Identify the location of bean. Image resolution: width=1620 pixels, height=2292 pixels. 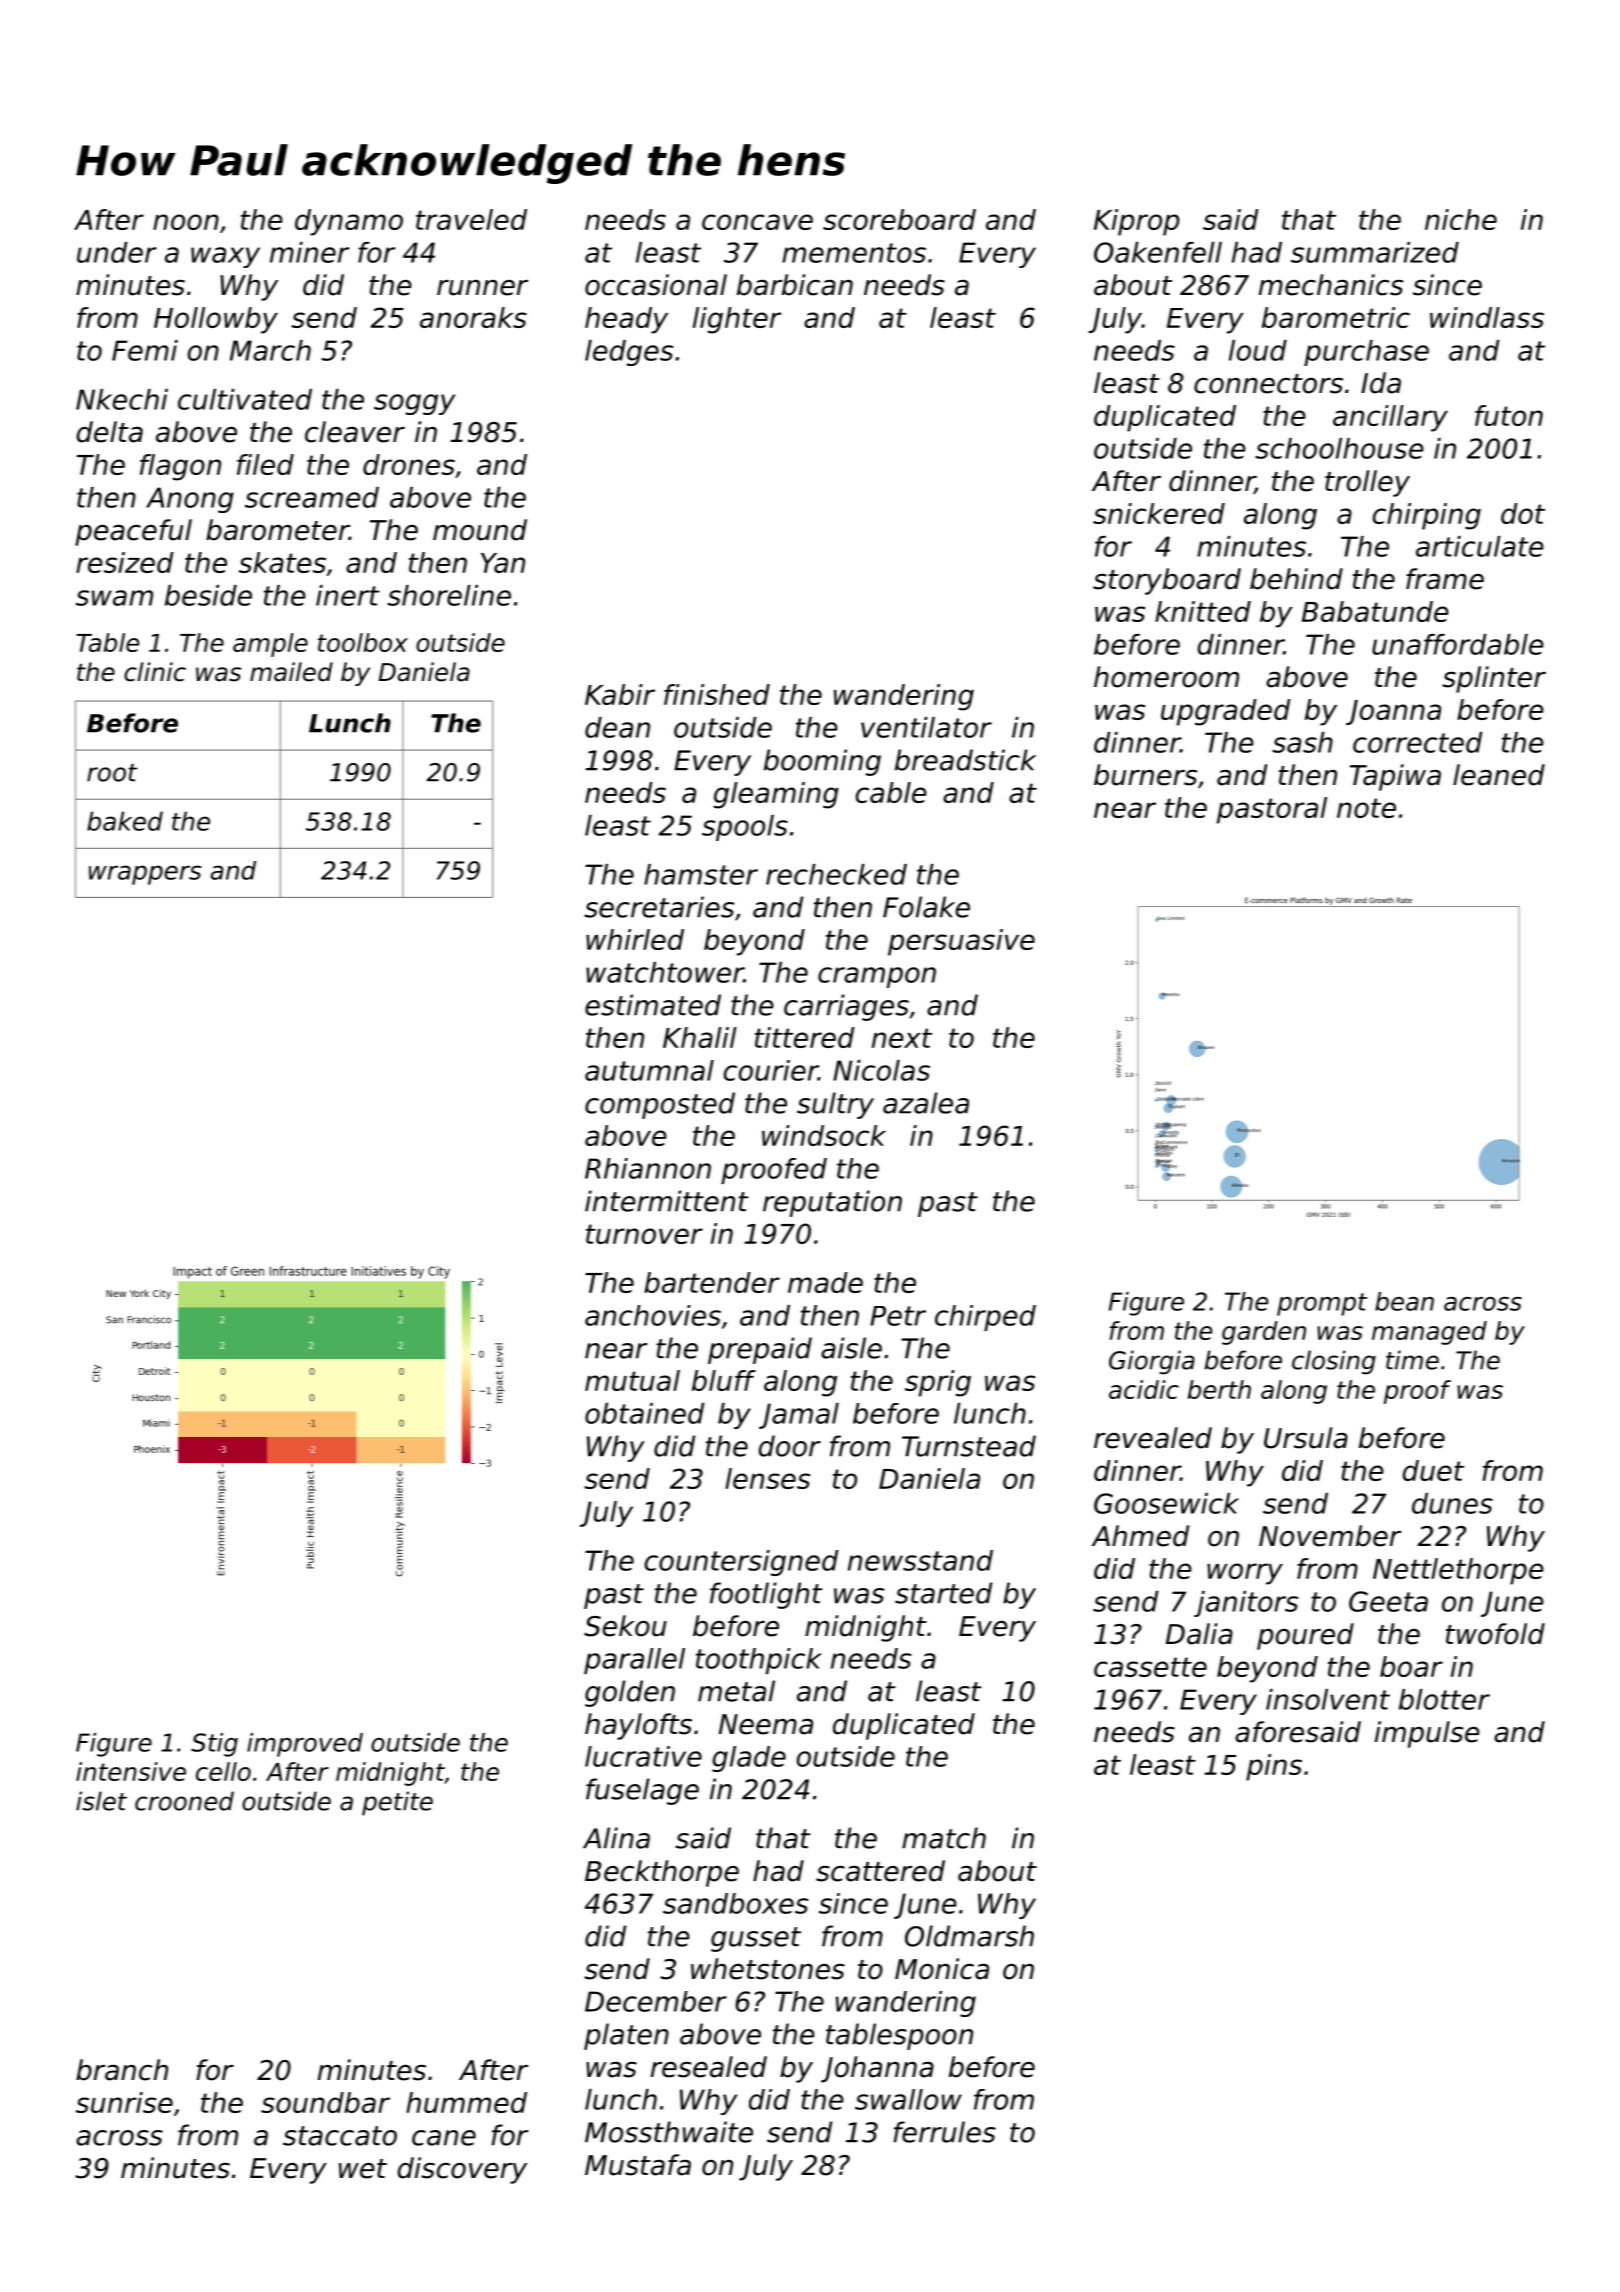
(1404, 1301).
